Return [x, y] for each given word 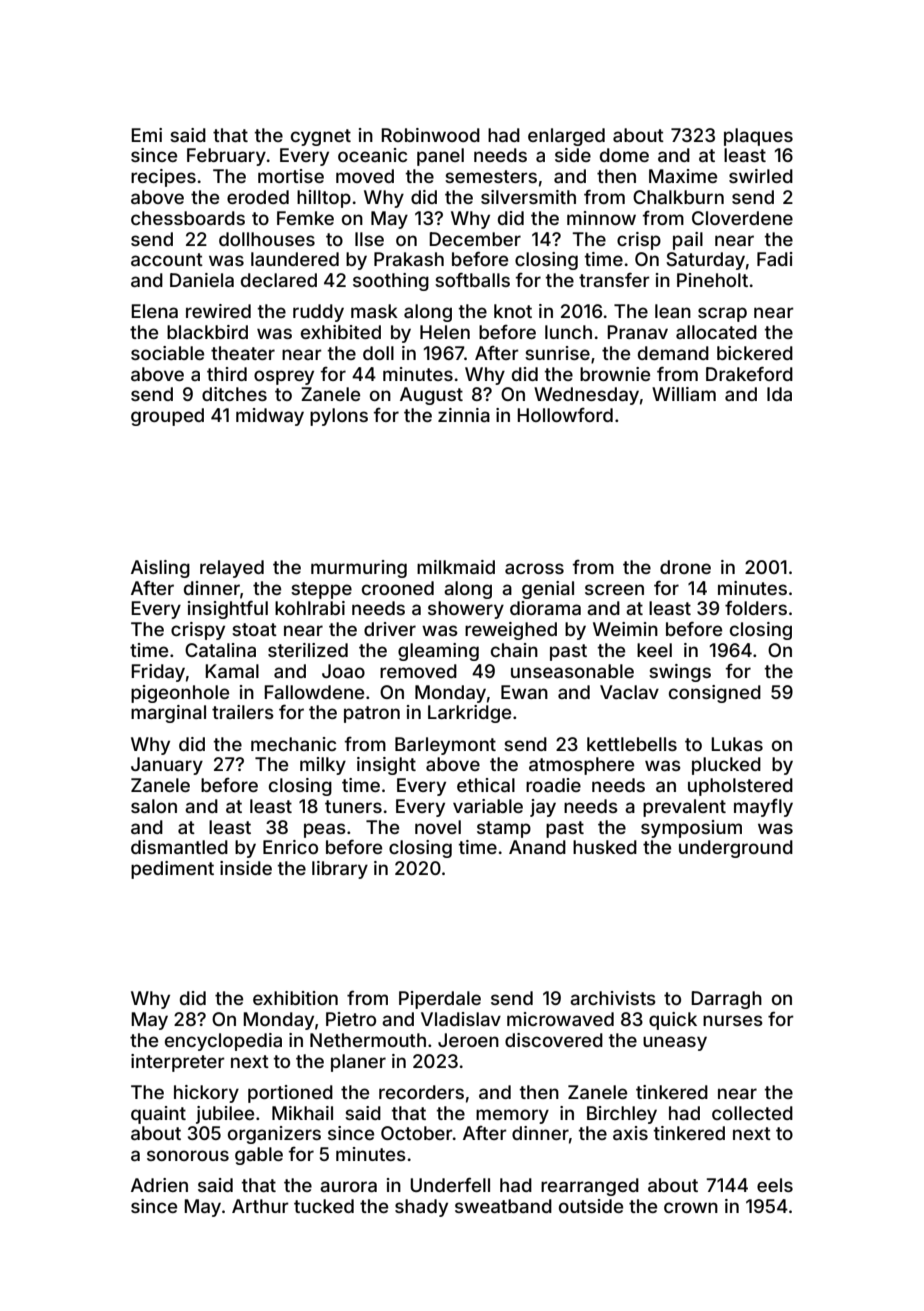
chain [514, 650]
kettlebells [632, 744]
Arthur [260, 1206]
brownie [615, 374]
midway [270, 417]
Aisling [160, 569]
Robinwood [430, 135]
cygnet [321, 137]
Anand [537, 847]
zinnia [464, 415]
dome [624, 155]
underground [736, 849]
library [340, 870]
